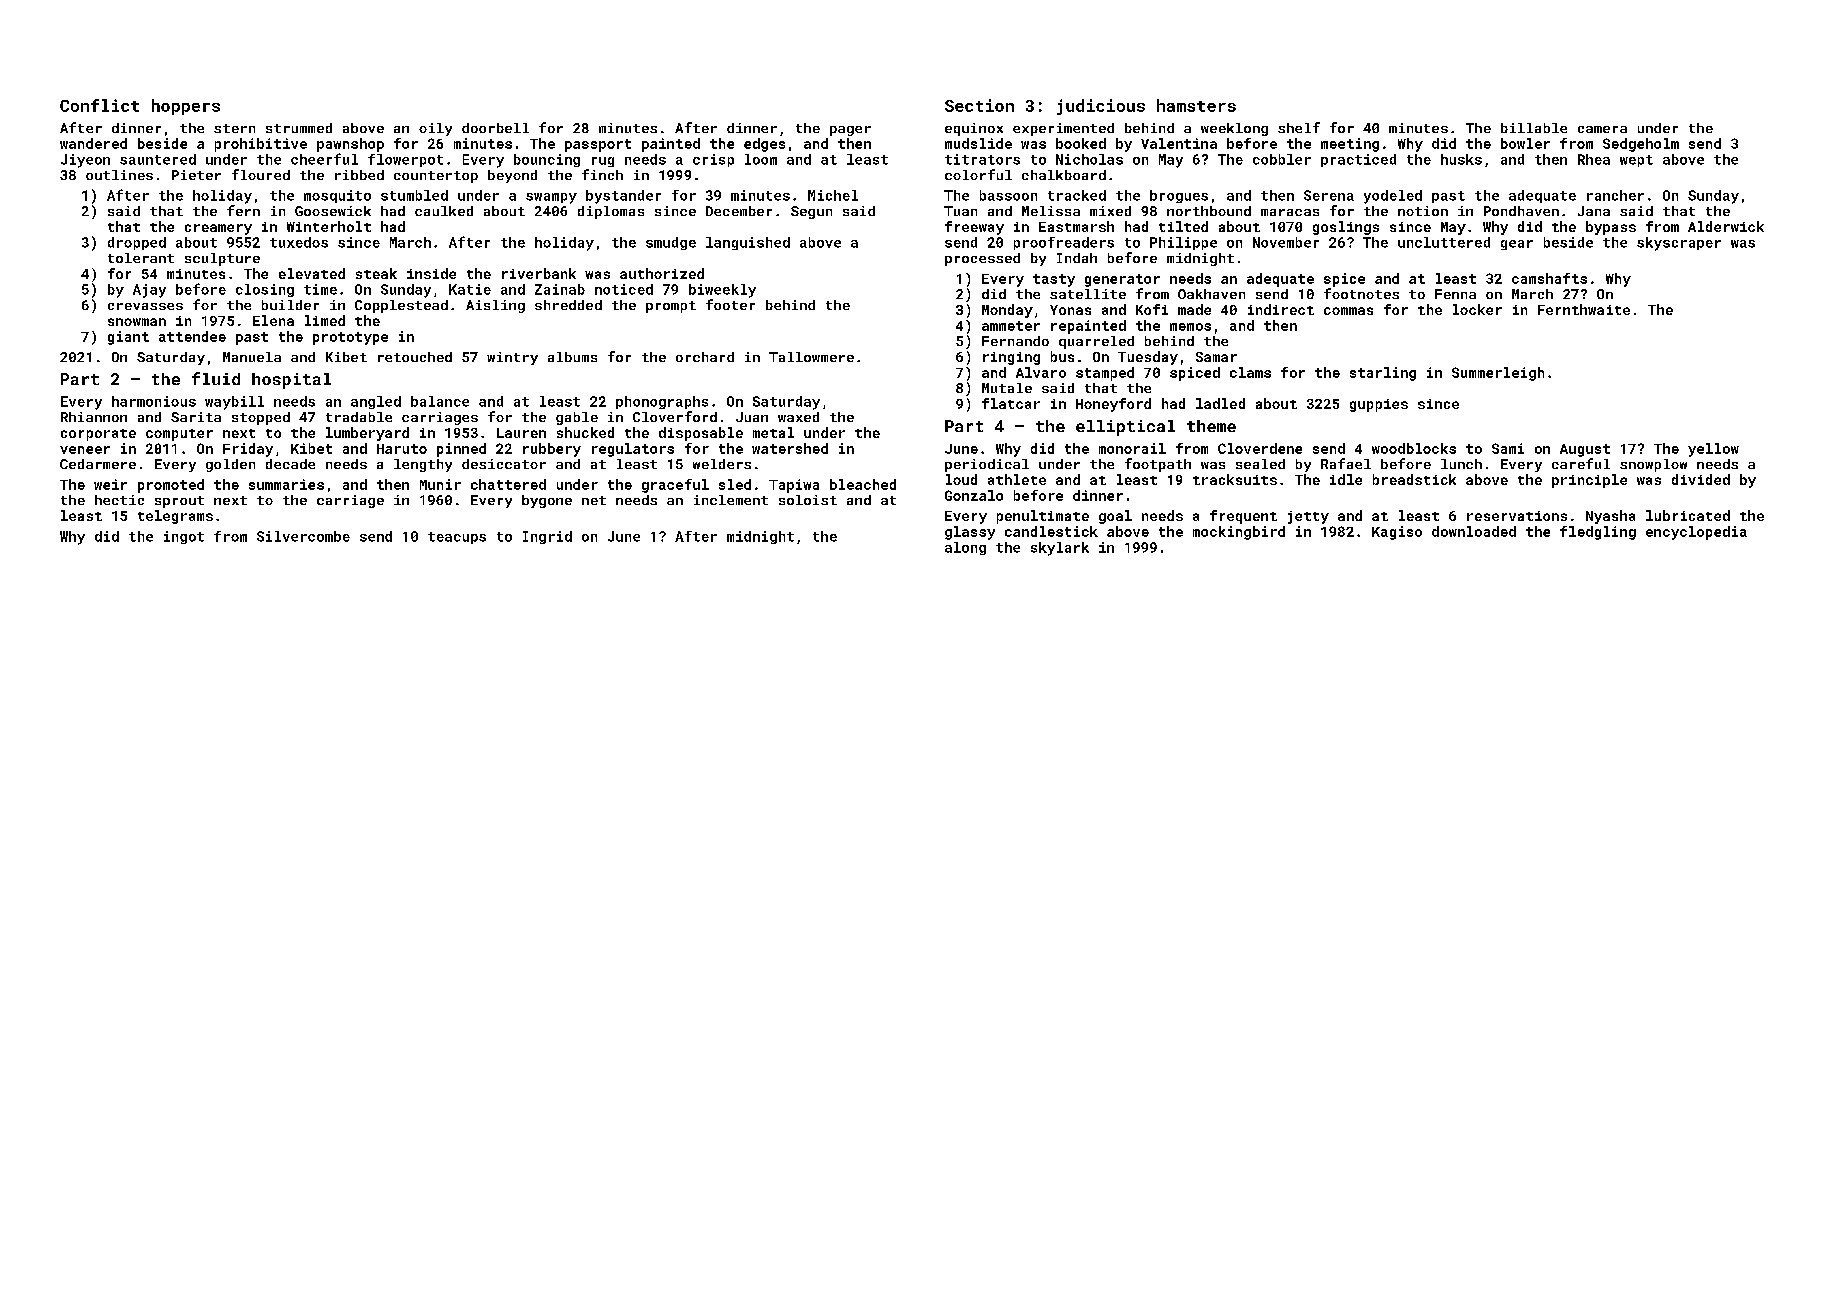  I want to click on Mutale, so click(1007, 388).
